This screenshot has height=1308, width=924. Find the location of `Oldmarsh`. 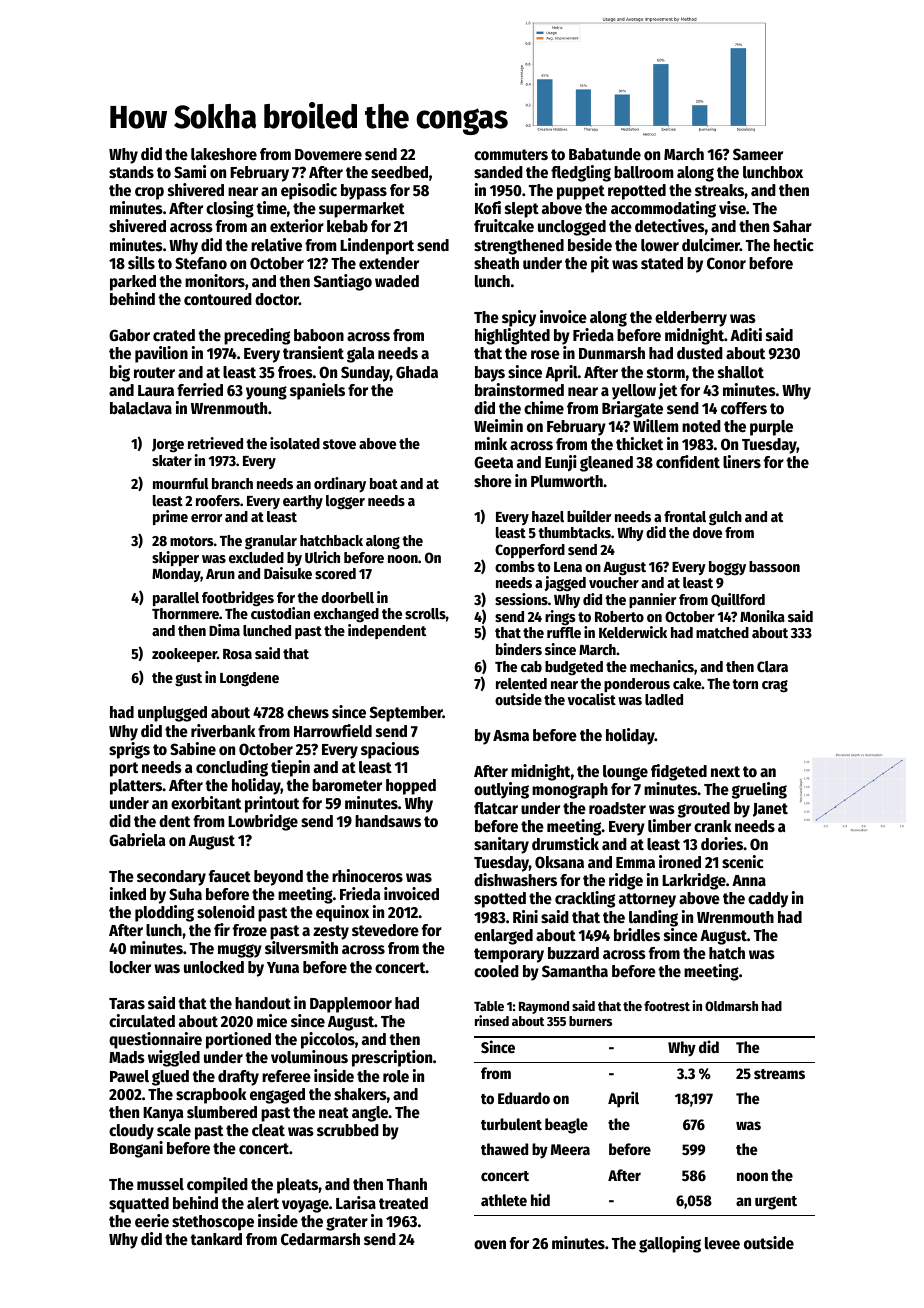

Oldmarsh is located at coordinates (731, 1006).
